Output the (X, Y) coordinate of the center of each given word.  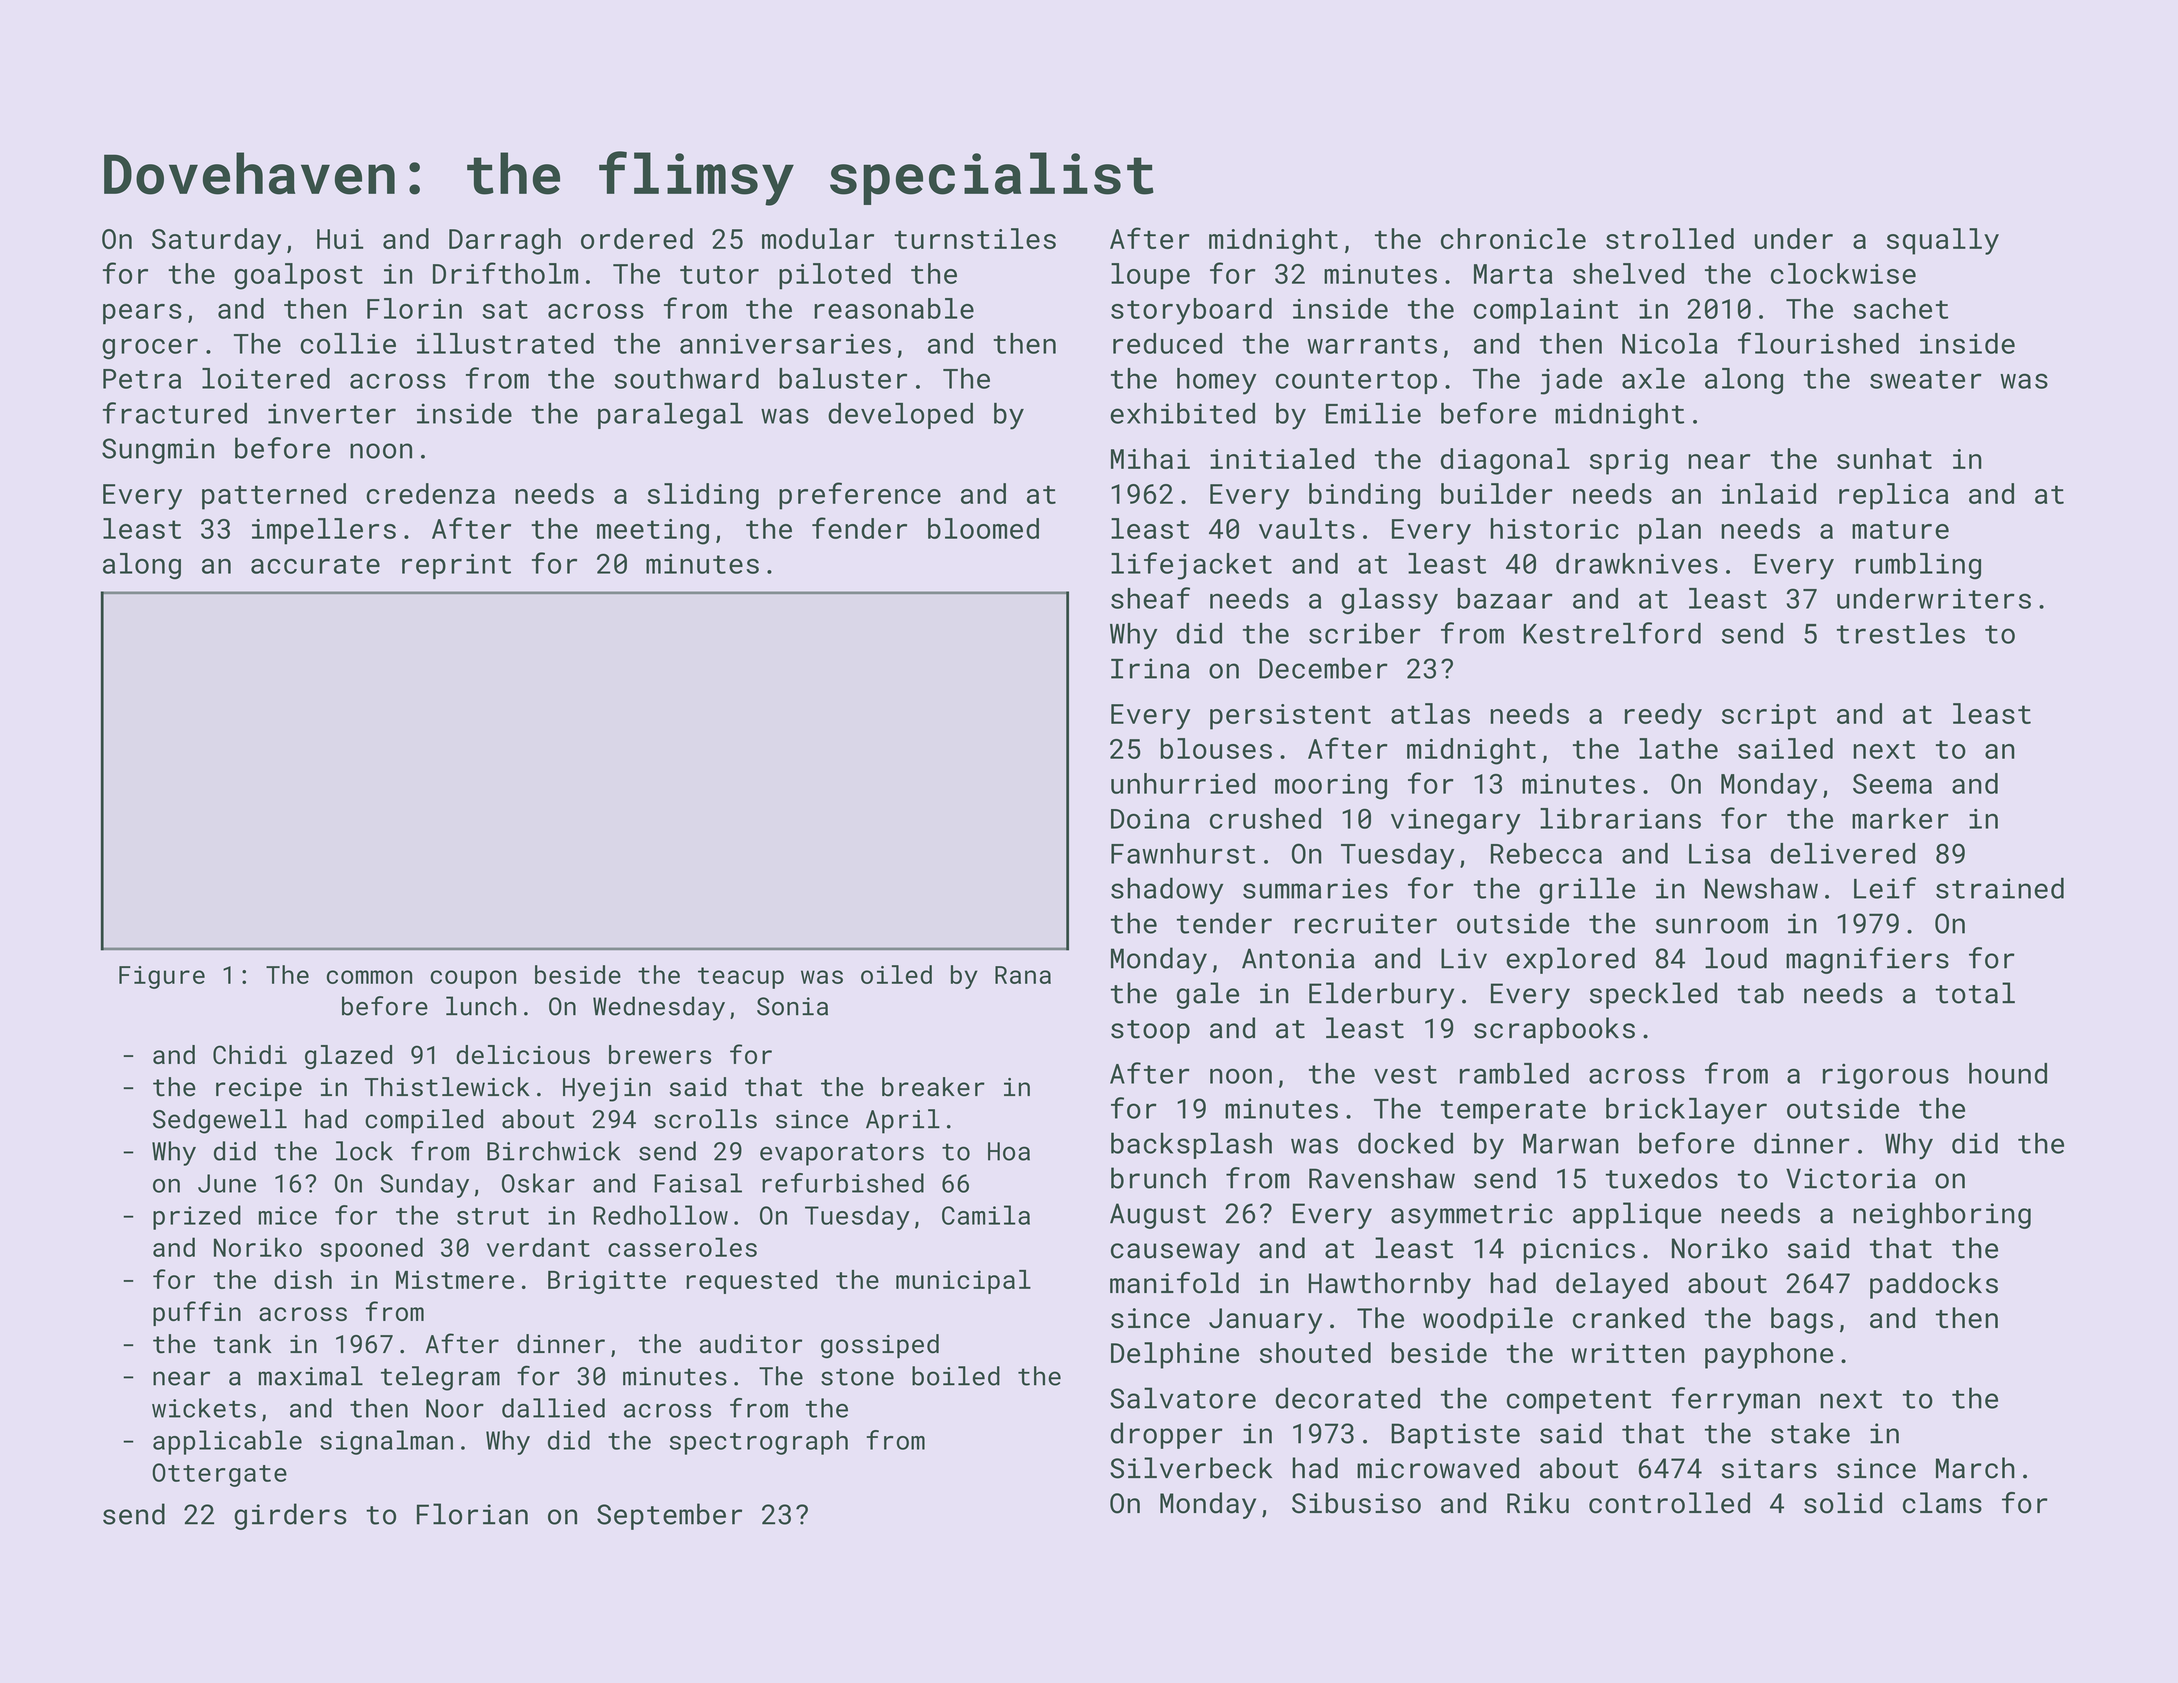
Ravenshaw (1382, 1178)
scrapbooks (1554, 1030)
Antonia (1298, 958)
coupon (473, 979)
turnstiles (975, 238)
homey (1216, 381)
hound (2008, 1073)
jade (1571, 381)
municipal (963, 1282)
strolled (1670, 238)
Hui (340, 239)
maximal (311, 1376)
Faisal (698, 1183)
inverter (332, 413)
